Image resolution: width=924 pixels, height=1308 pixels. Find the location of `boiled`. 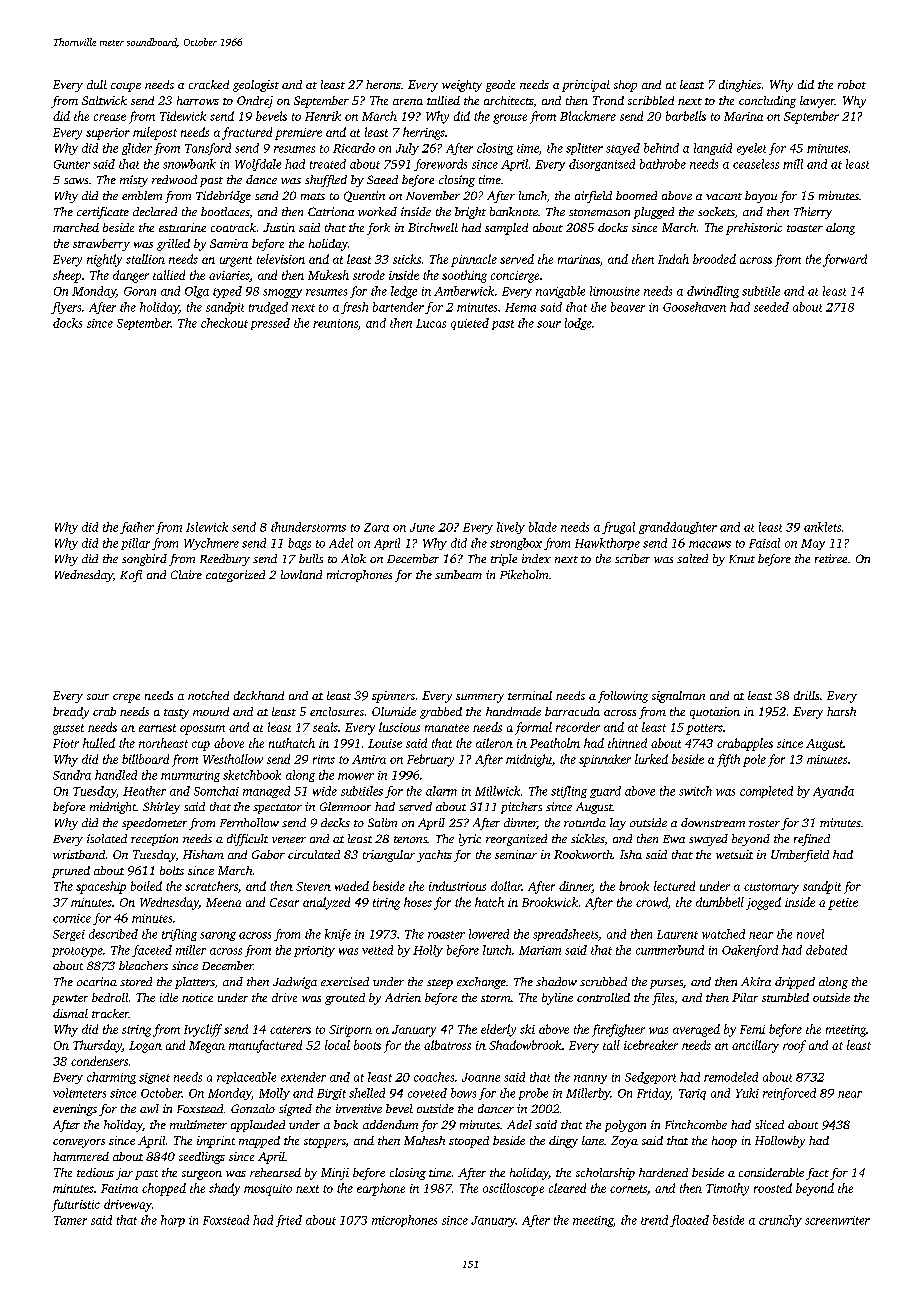

boiled is located at coordinates (146, 886).
